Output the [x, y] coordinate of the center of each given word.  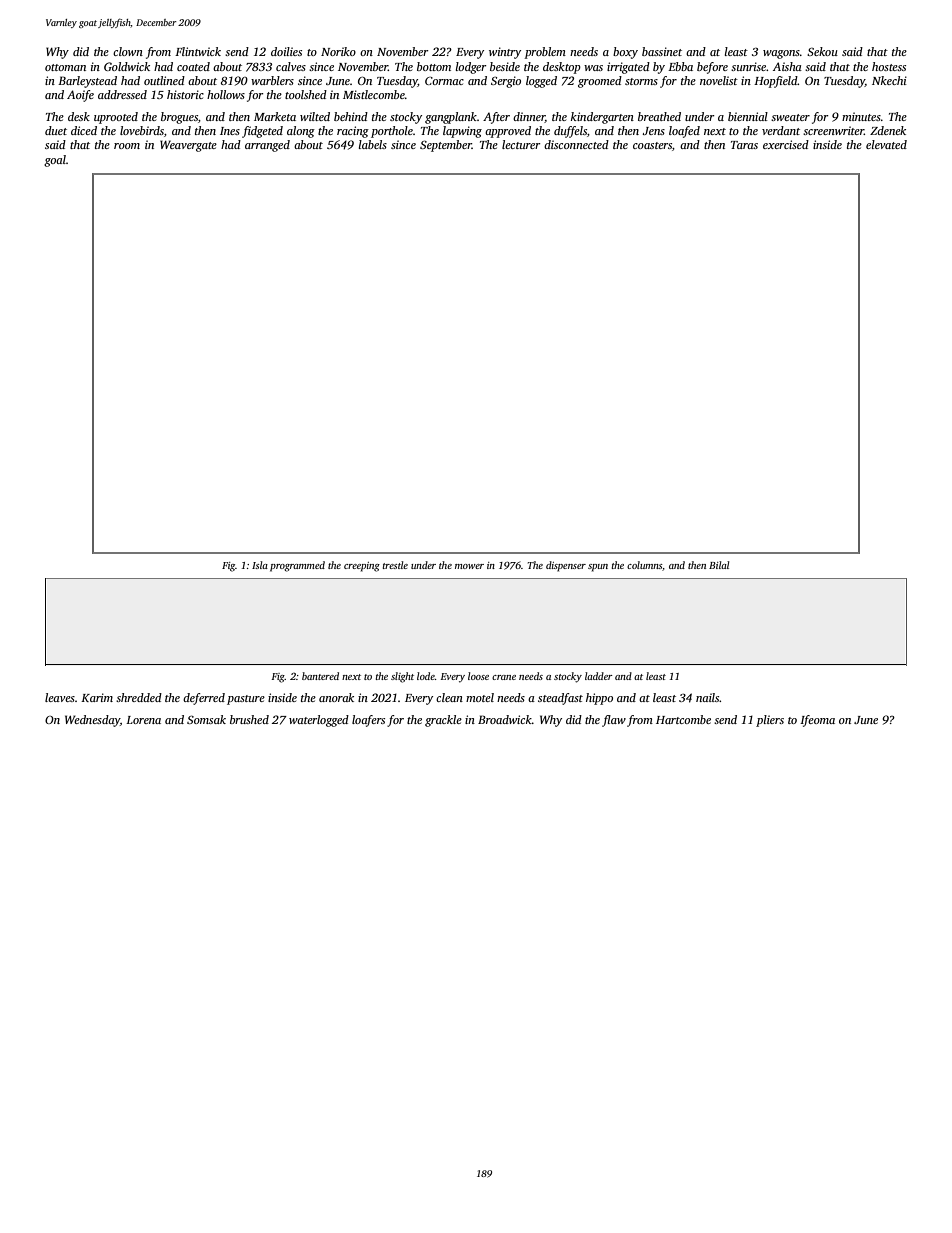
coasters [652, 145]
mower [469, 566]
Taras [744, 145]
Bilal [719, 565]
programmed [297, 566]
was [593, 68]
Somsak [206, 719]
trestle [395, 565]
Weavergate [188, 146]
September [446, 146]
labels [373, 144]
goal [55, 161]
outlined [164, 80]
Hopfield [776, 82]
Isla [260, 565]
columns [644, 565]
